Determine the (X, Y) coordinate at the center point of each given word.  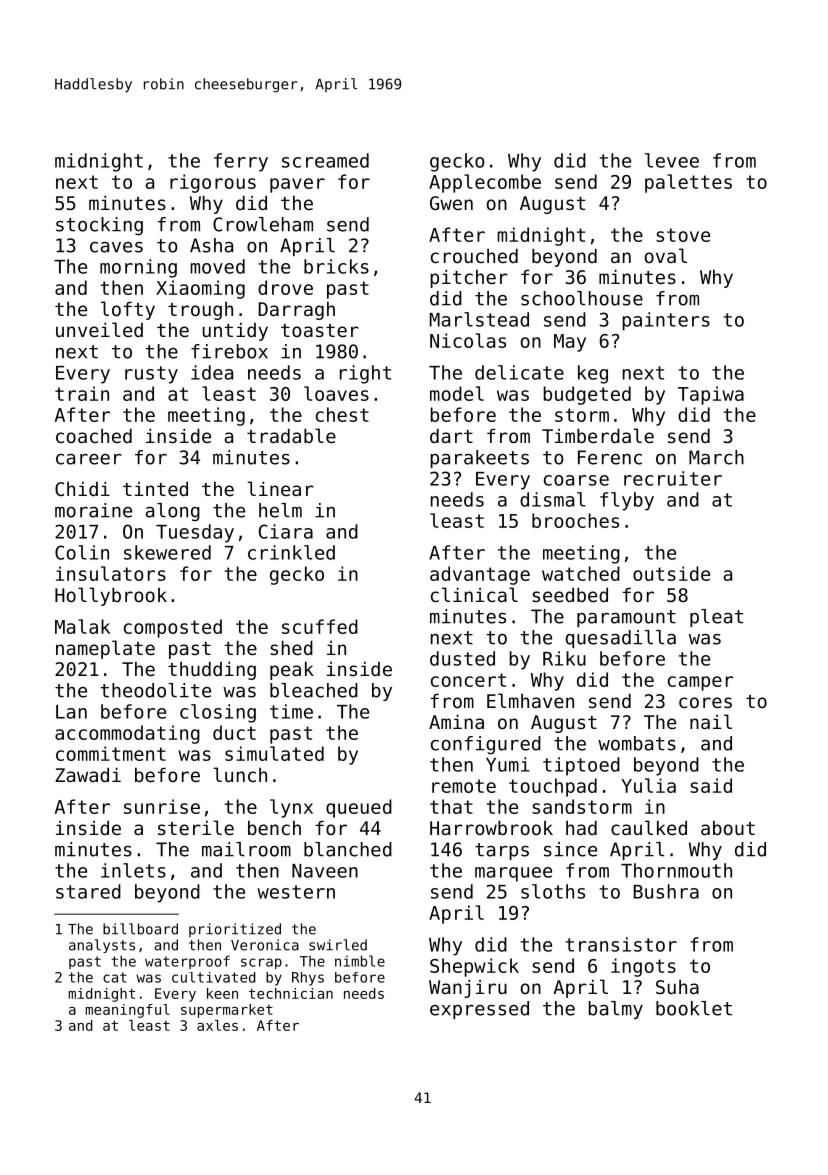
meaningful (128, 1011)
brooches (575, 520)
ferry (241, 162)
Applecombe (485, 183)
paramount (626, 618)
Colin (82, 552)
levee (672, 160)
